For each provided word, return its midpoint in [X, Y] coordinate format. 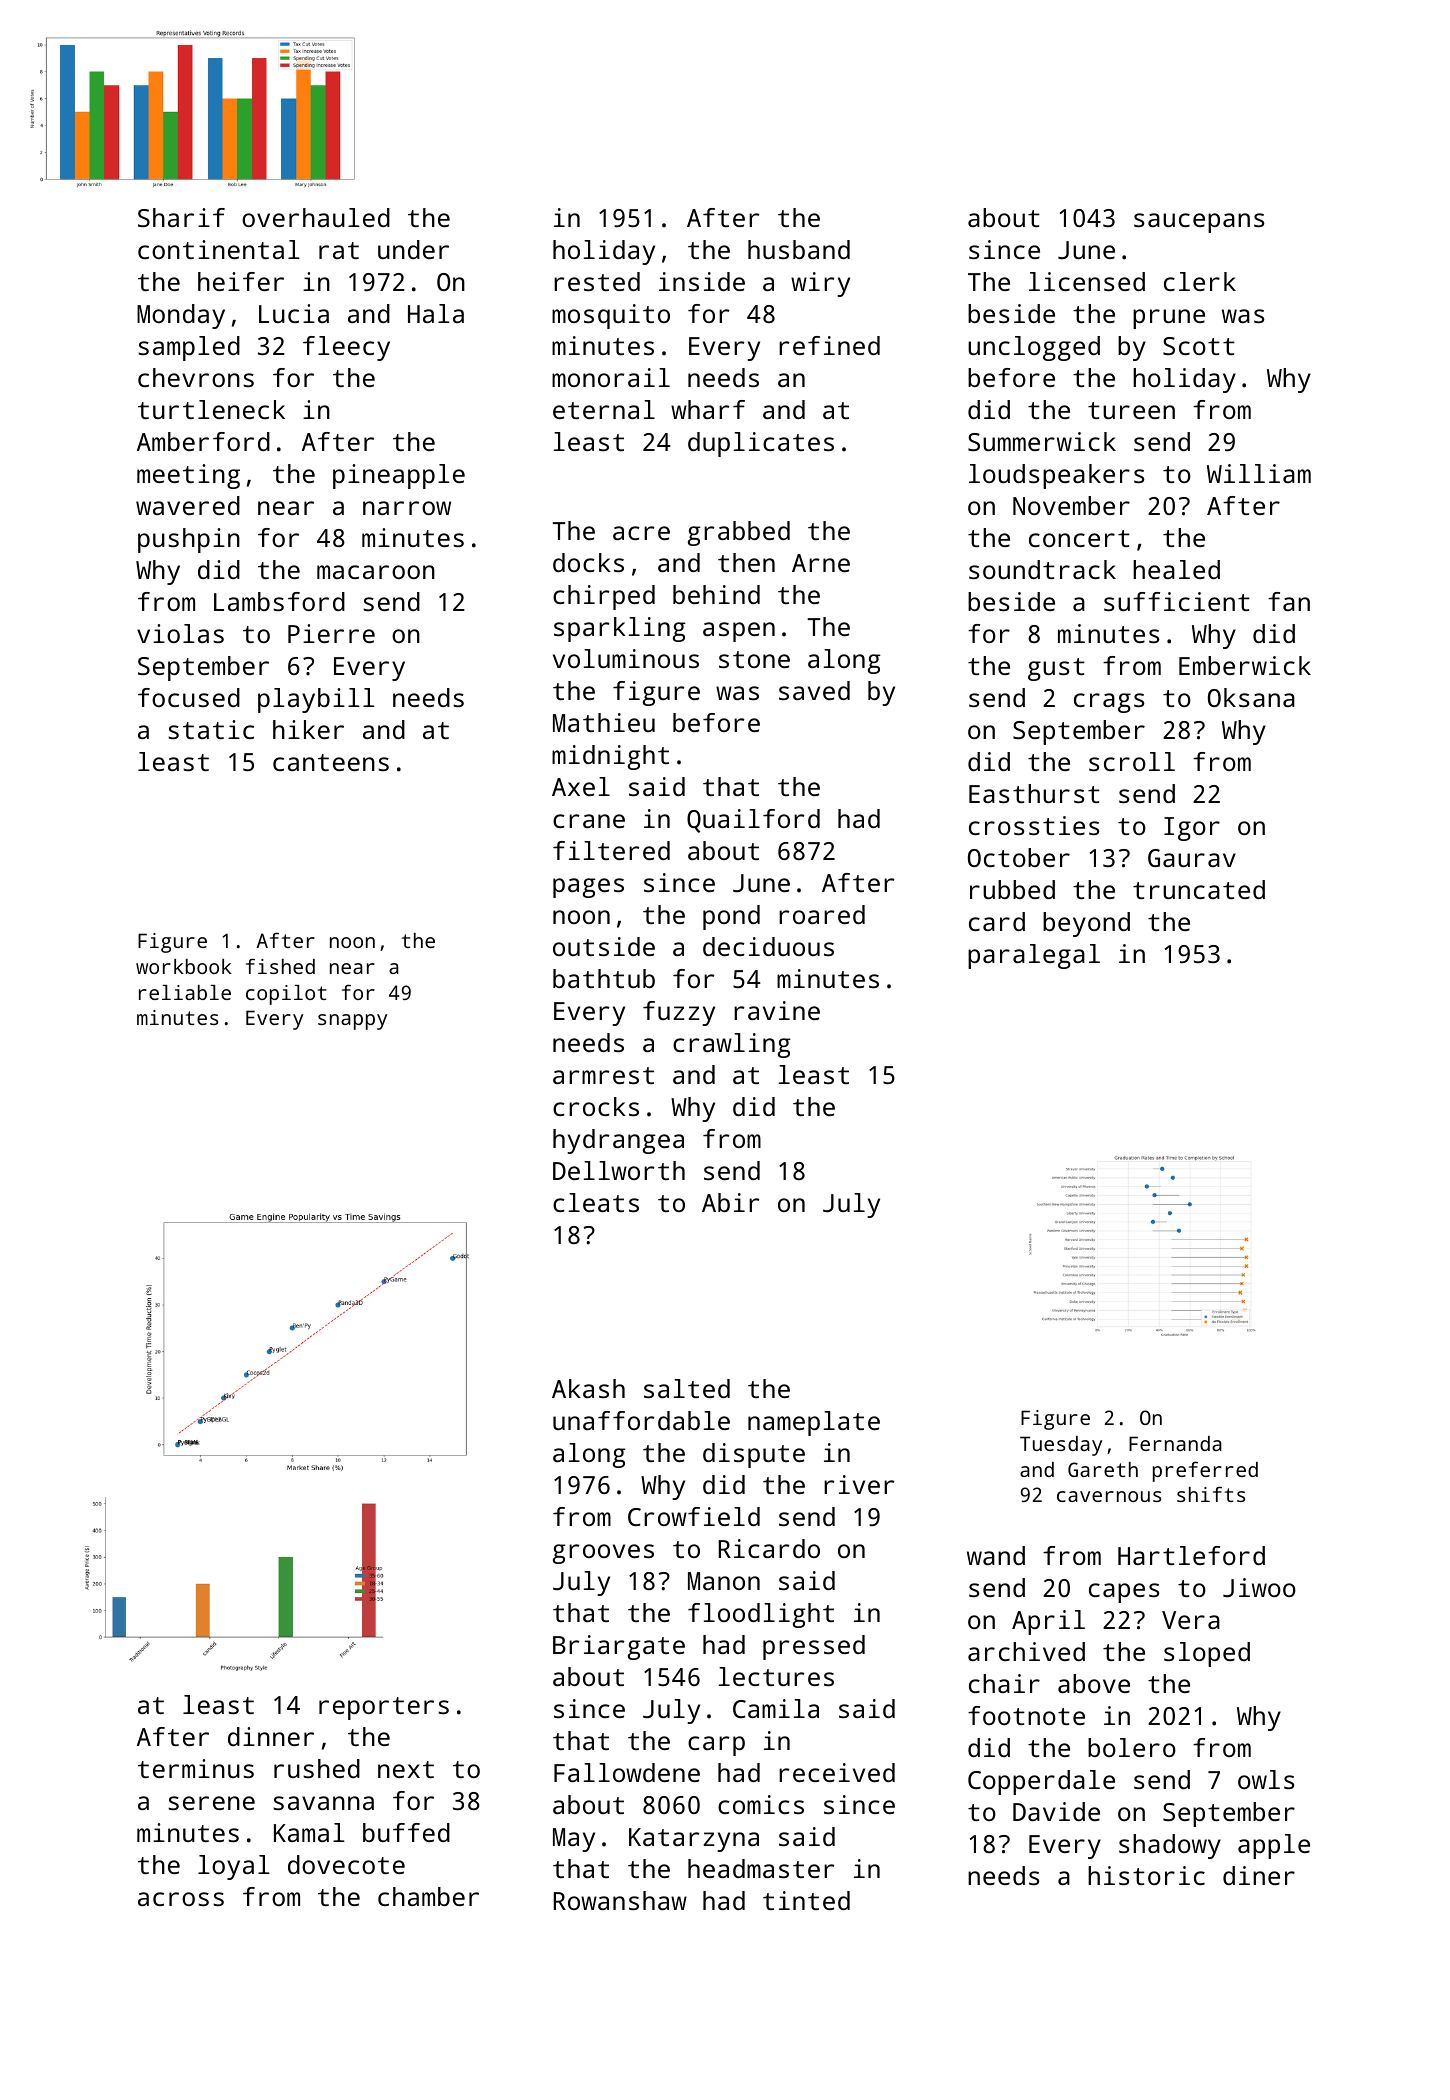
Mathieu [604, 722]
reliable [185, 992]
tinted [806, 1900]
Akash [588, 1388]
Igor [1192, 829]
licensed [1087, 281]
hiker [308, 729]
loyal [234, 1867]
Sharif [181, 217]
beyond [1086, 924]
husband [799, 249]
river [859, 1484]
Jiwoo [1259, 1587]
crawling [731, 1045]
